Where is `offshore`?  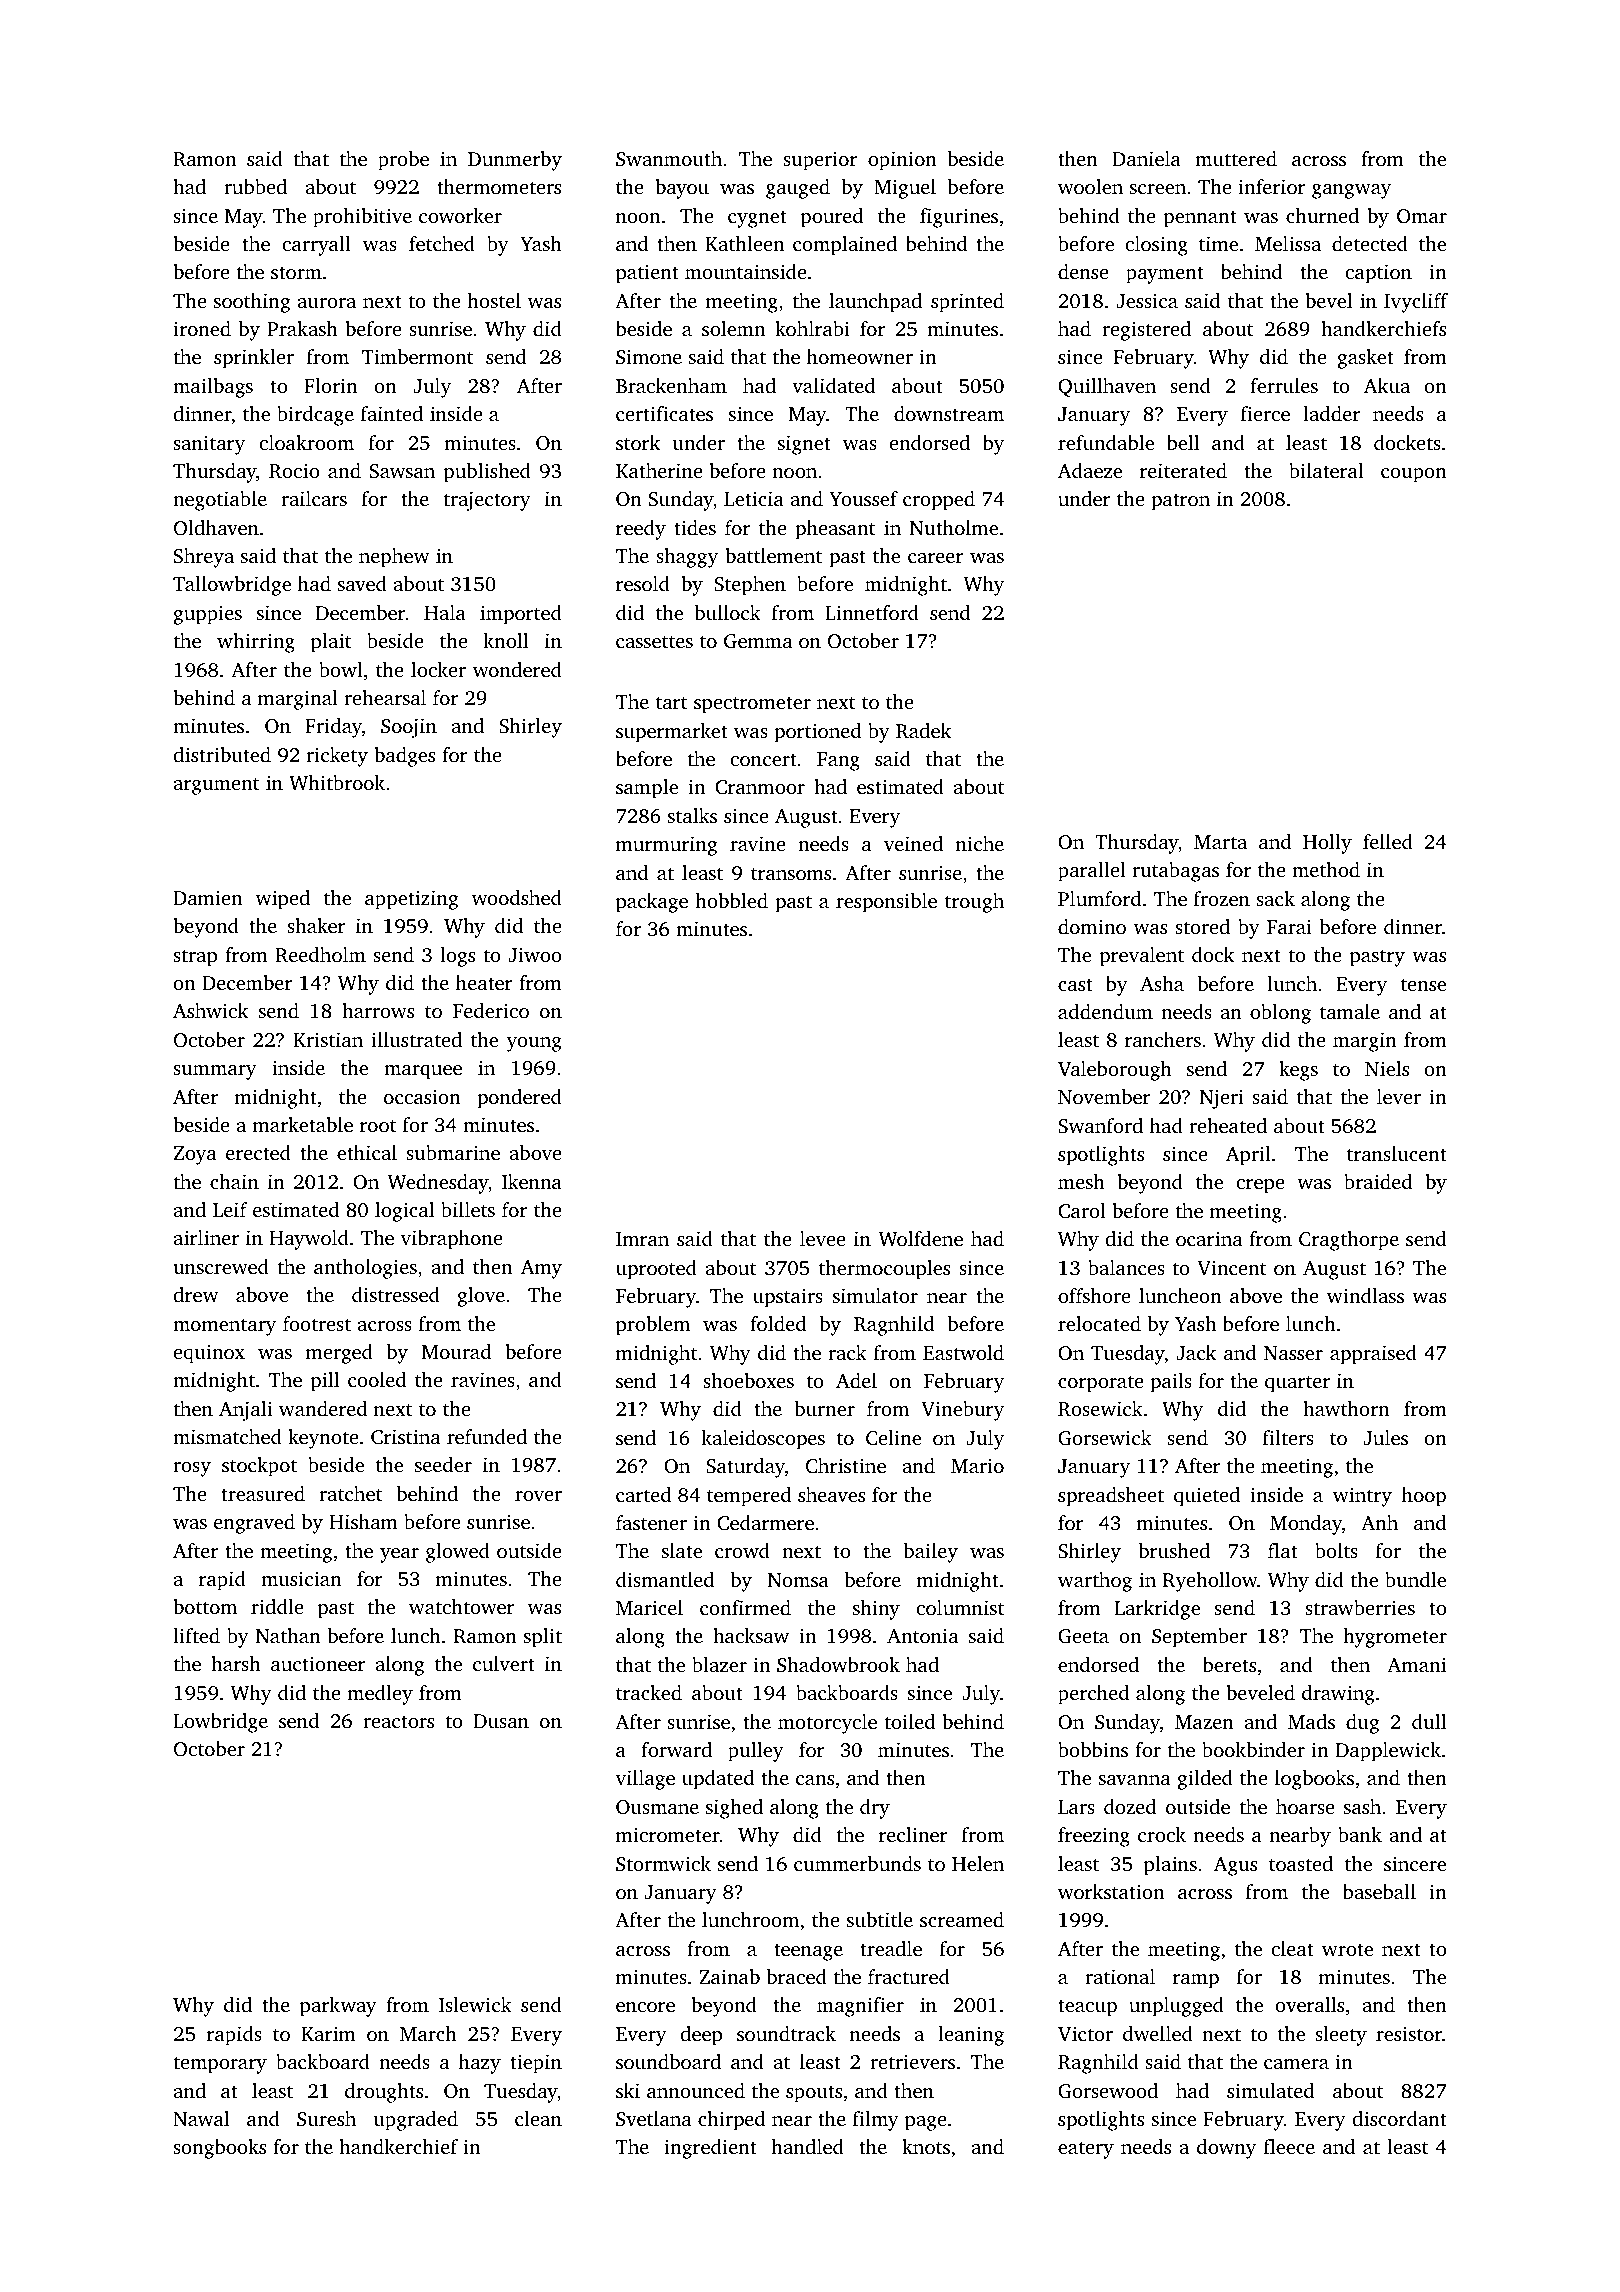 offshore is located at coordinates (1094, 1295).
